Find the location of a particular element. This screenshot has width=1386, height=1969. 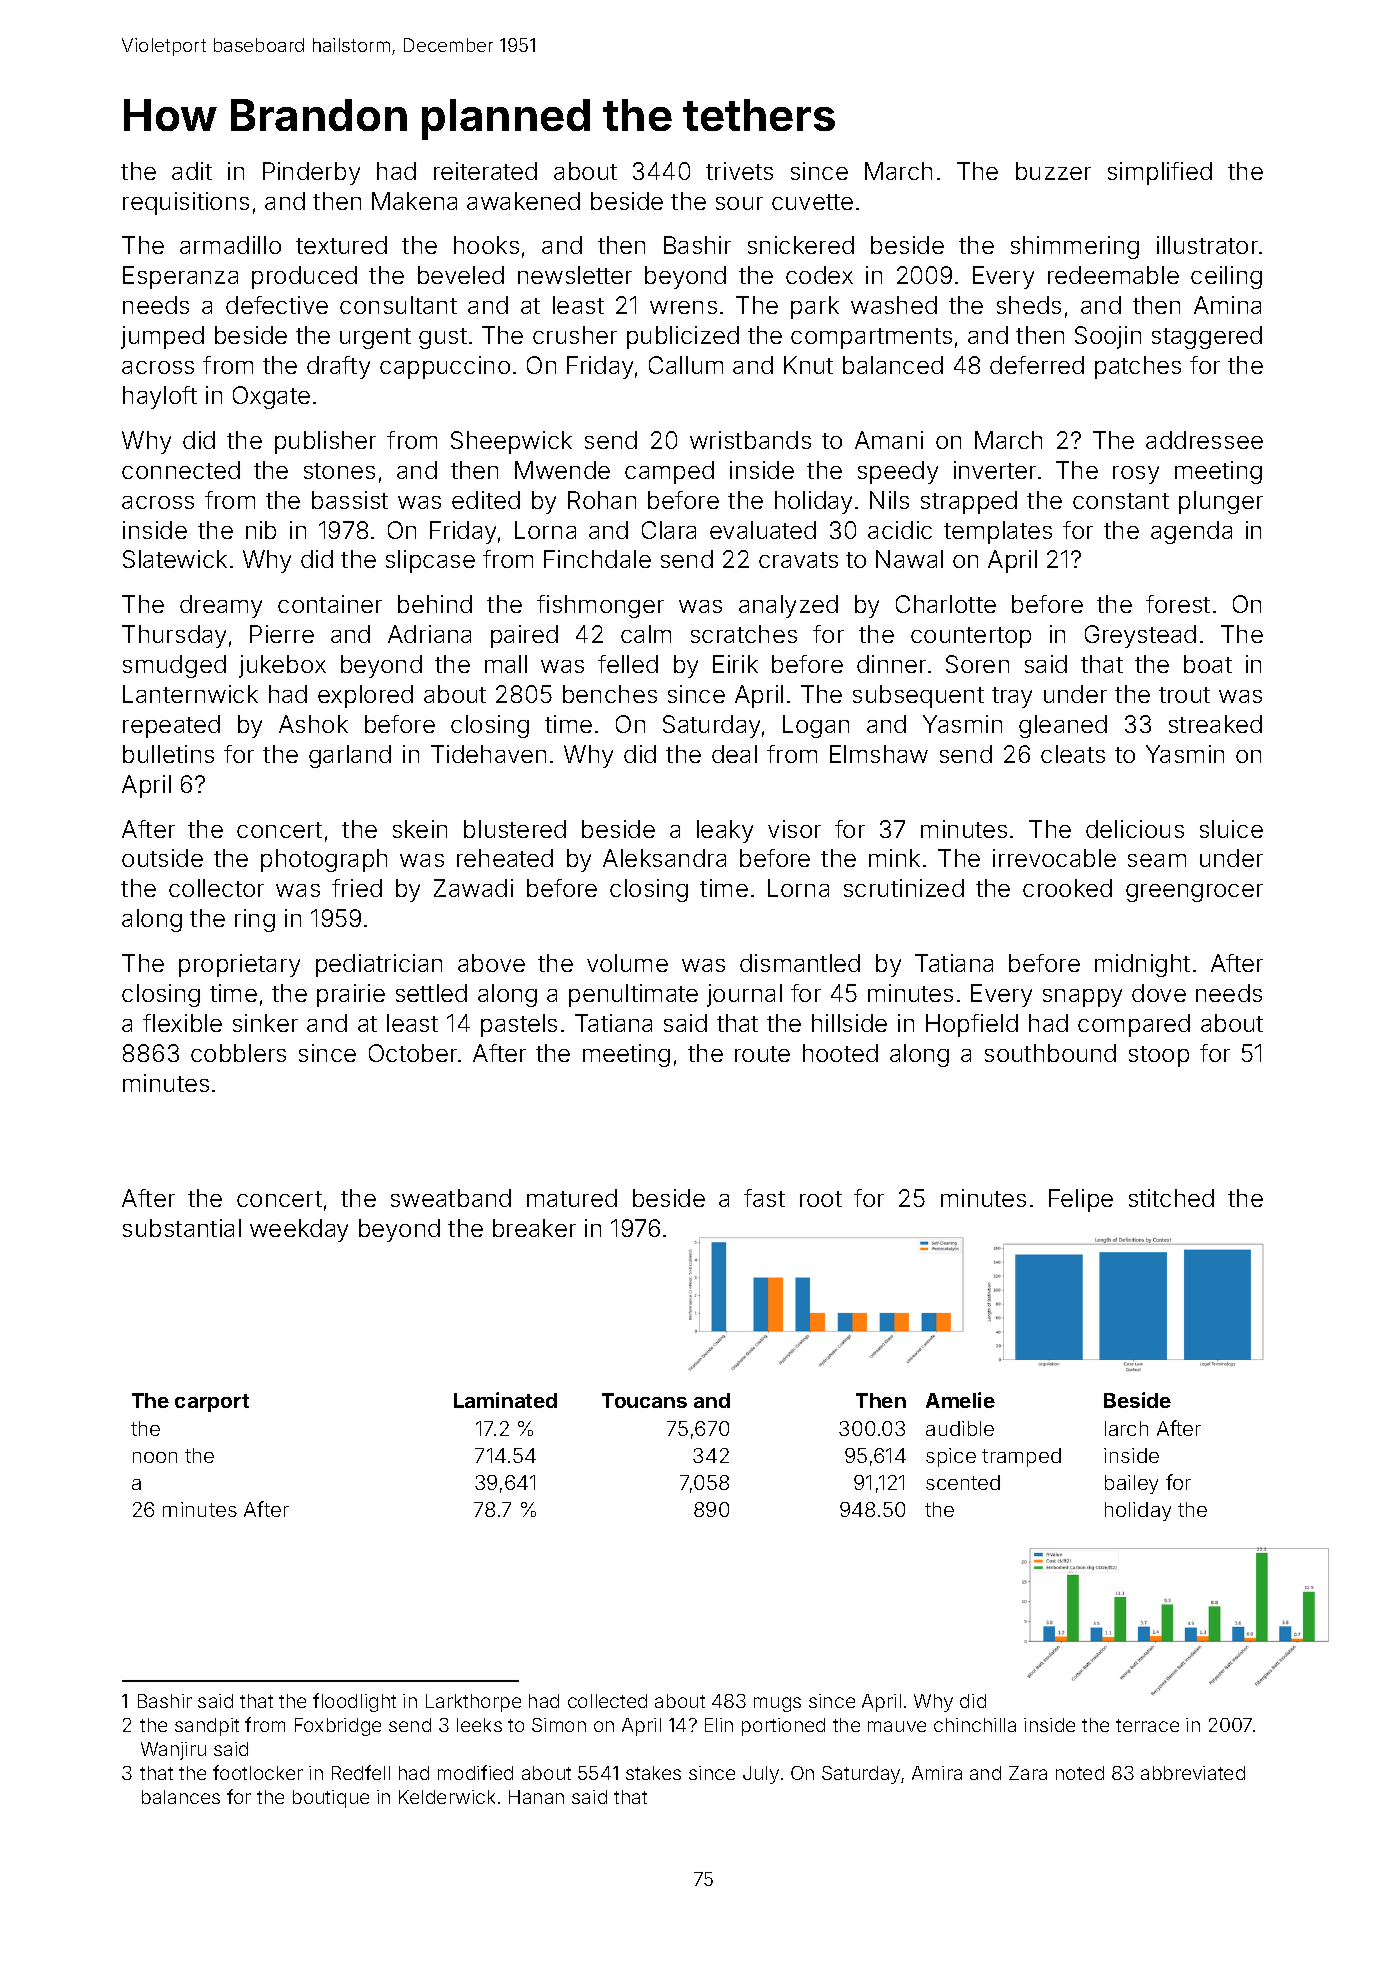

wrens is located at coordinates (683, 307).
